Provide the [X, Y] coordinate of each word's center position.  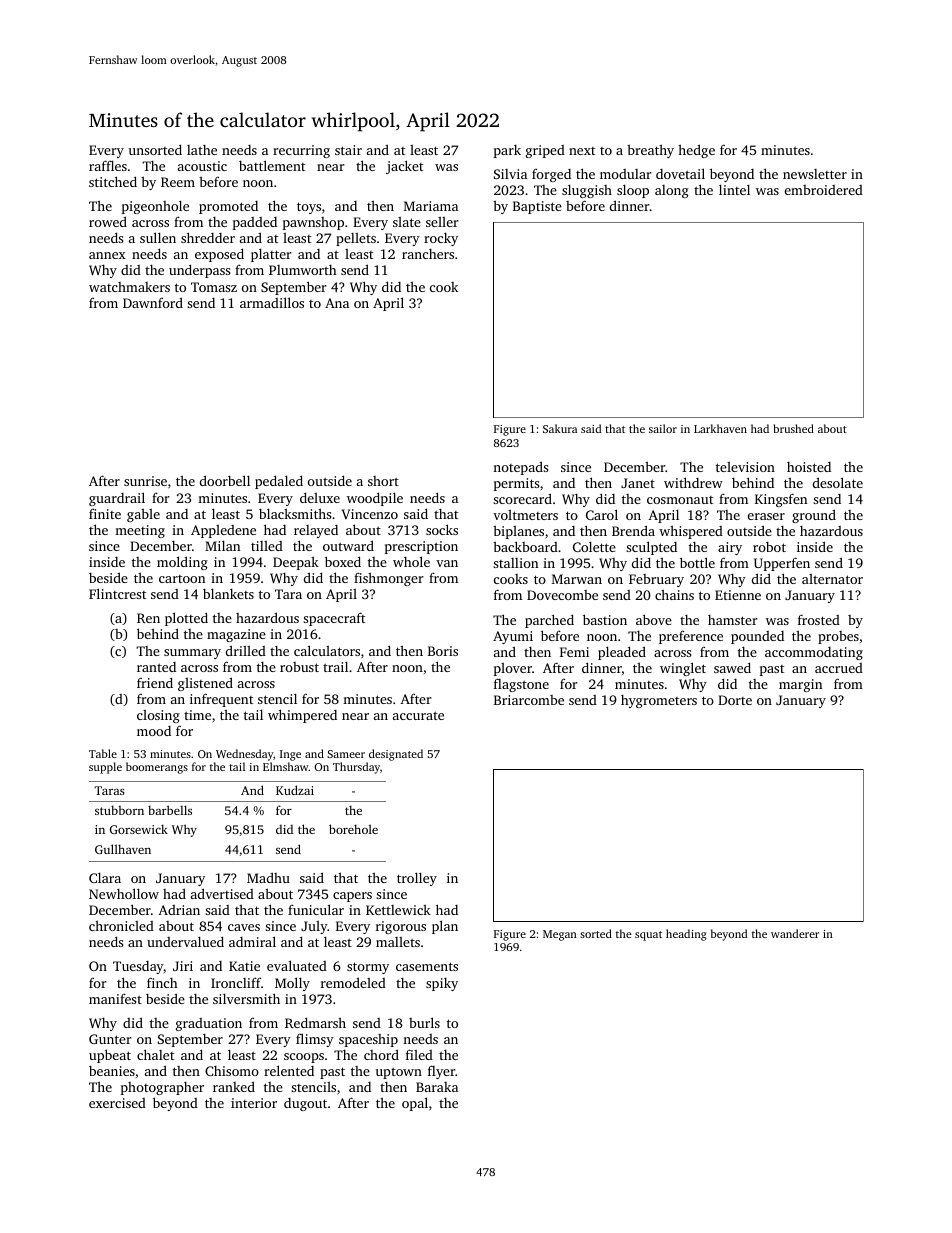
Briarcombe [529, 700]
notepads [520, 468]
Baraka [437, 1087]
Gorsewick [139, 829]
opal [415, 1104]
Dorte [735, 700]
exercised [117, 1103]
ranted [156, 667]
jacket [404, 167]
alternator [832, 579]
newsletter [815, 174]
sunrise [145, 481]
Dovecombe [562, 595]
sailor [663, 428]
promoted [228, 207]
